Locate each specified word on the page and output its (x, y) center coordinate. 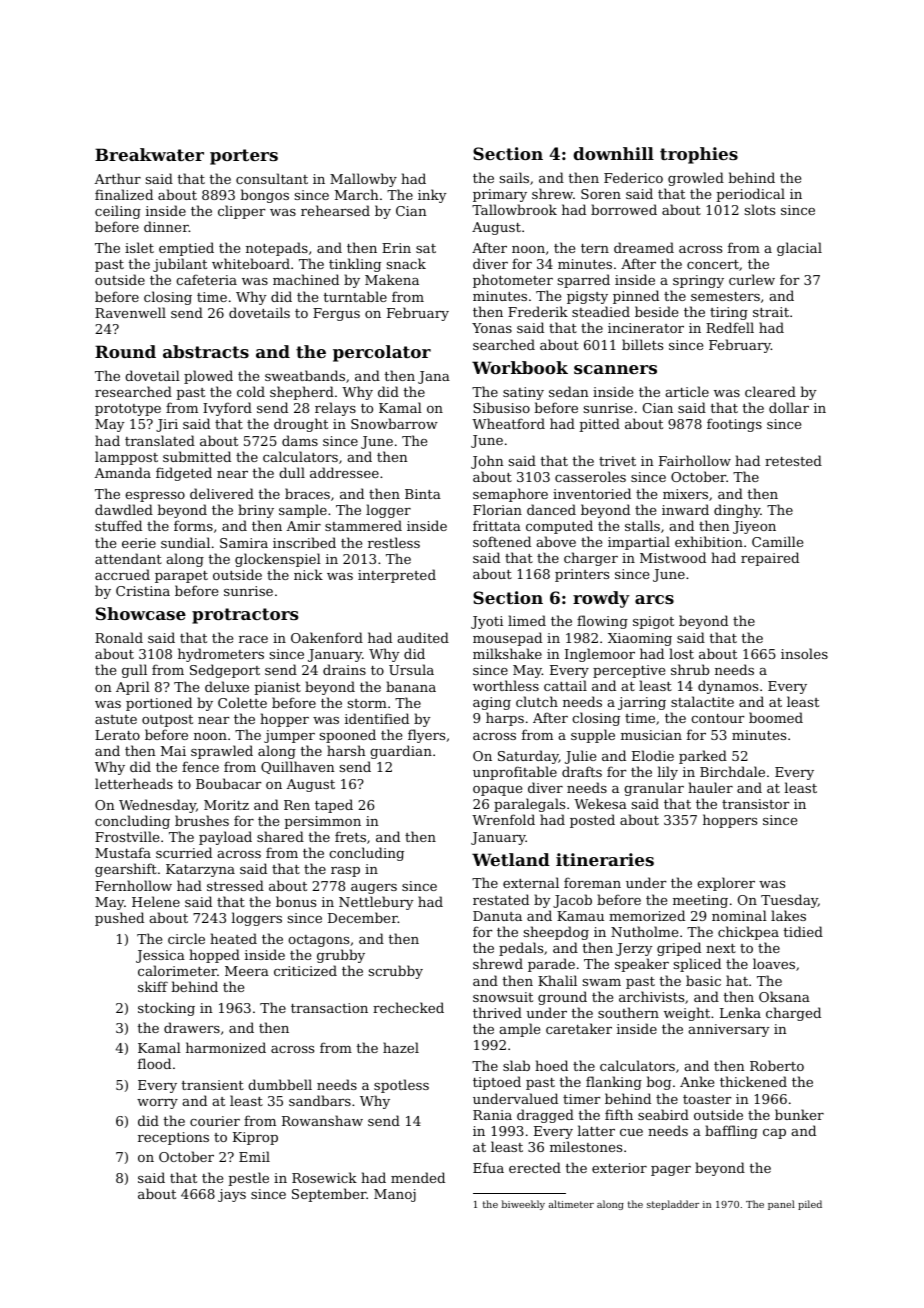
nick (308, 574)
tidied (803, 931)
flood (154, 1063)
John (487, 462)
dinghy (737, 511)
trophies (699, 155)
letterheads (134, 783)
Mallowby (363, 180)
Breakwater (149, 154)
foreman (592, 882)
